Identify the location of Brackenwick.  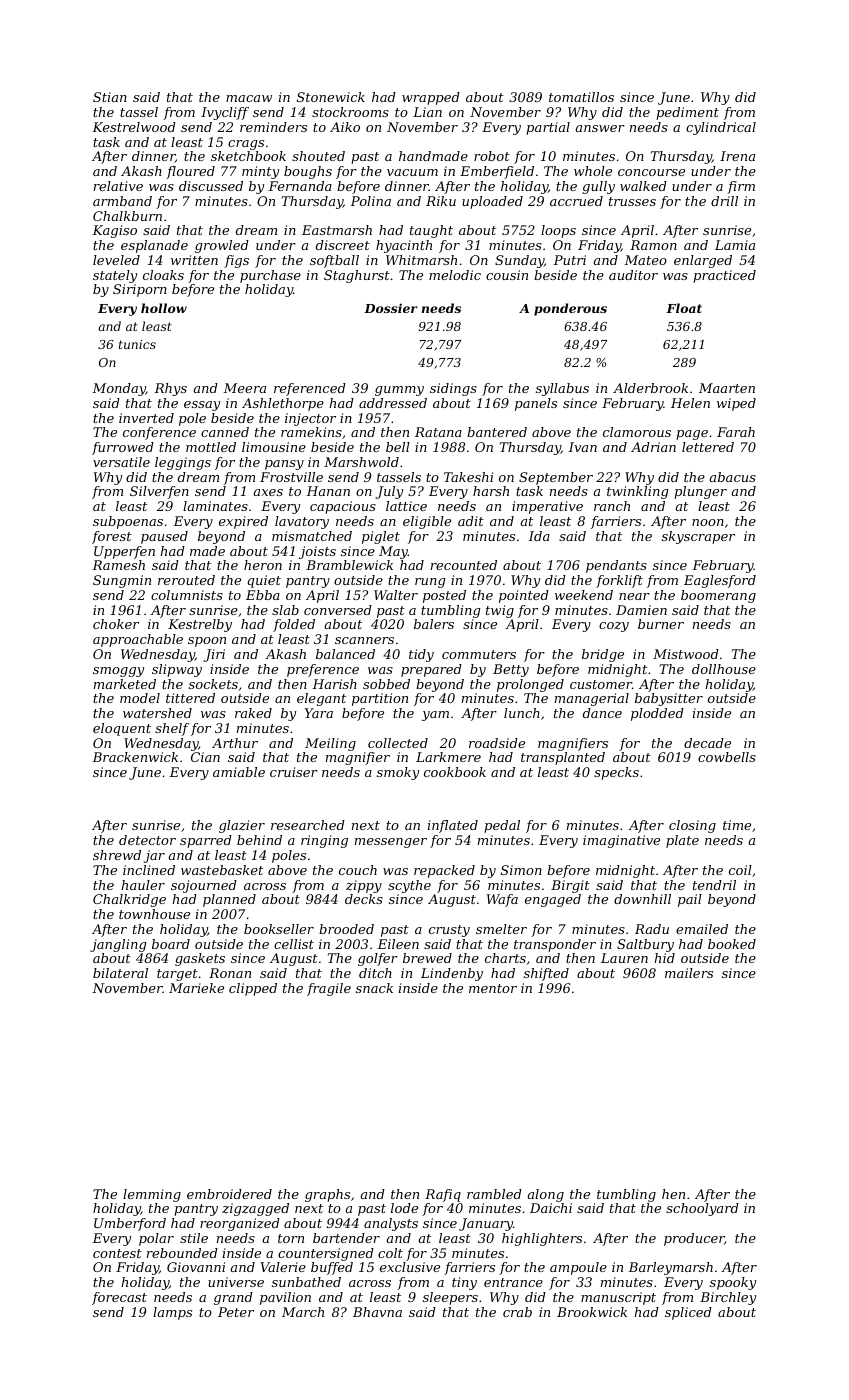
(135, 757).
